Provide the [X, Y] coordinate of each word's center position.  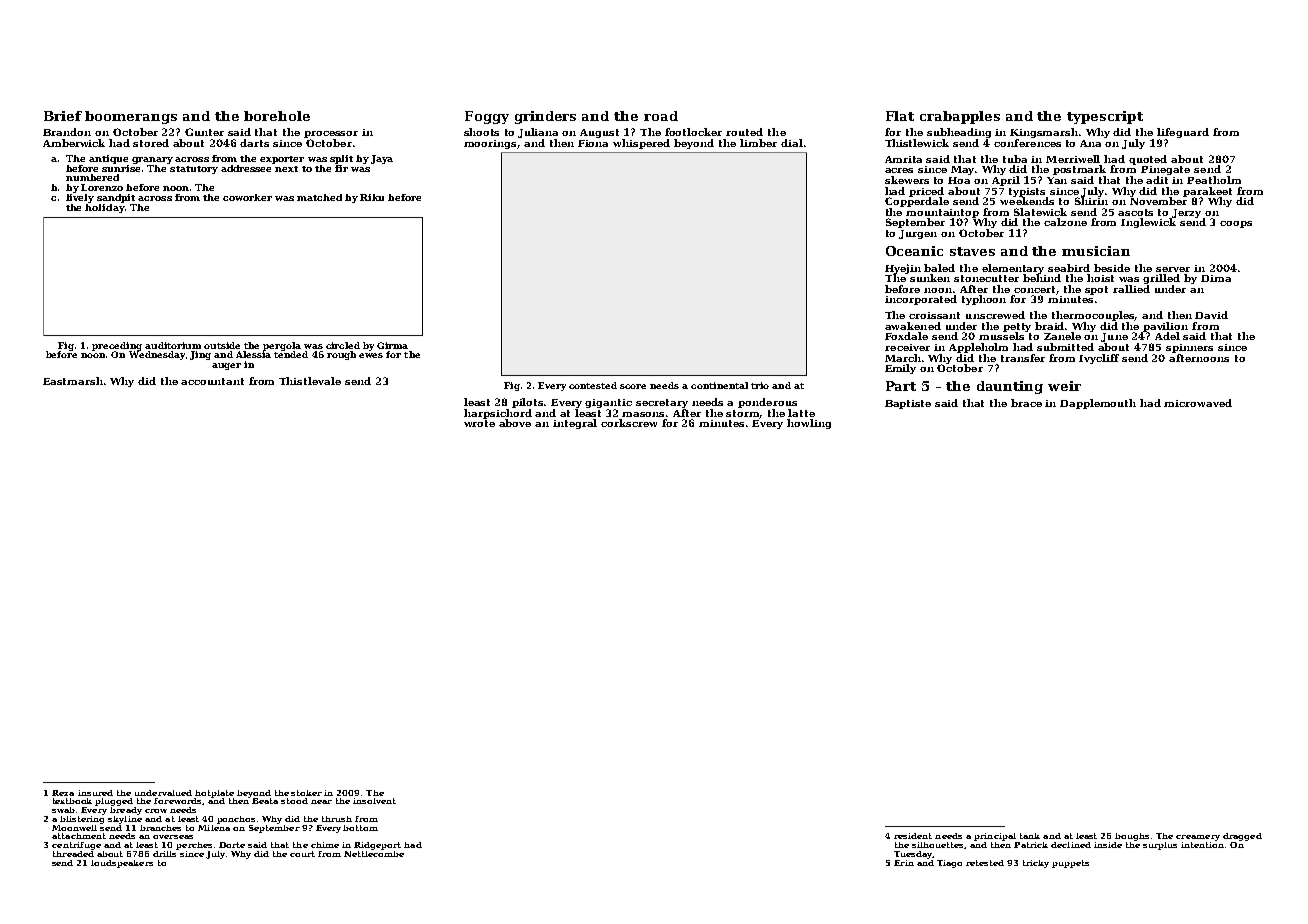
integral [575, 424]
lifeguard [1183, 133]
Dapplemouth [1098, 404]
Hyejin [903, 269]
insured [95, 793]
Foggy [487, 117]
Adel [1167, 336]
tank [1030, 836]
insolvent [374, 801]
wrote [479, 423]
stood [294, 801]
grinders [545, 117]
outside [222, 345]
